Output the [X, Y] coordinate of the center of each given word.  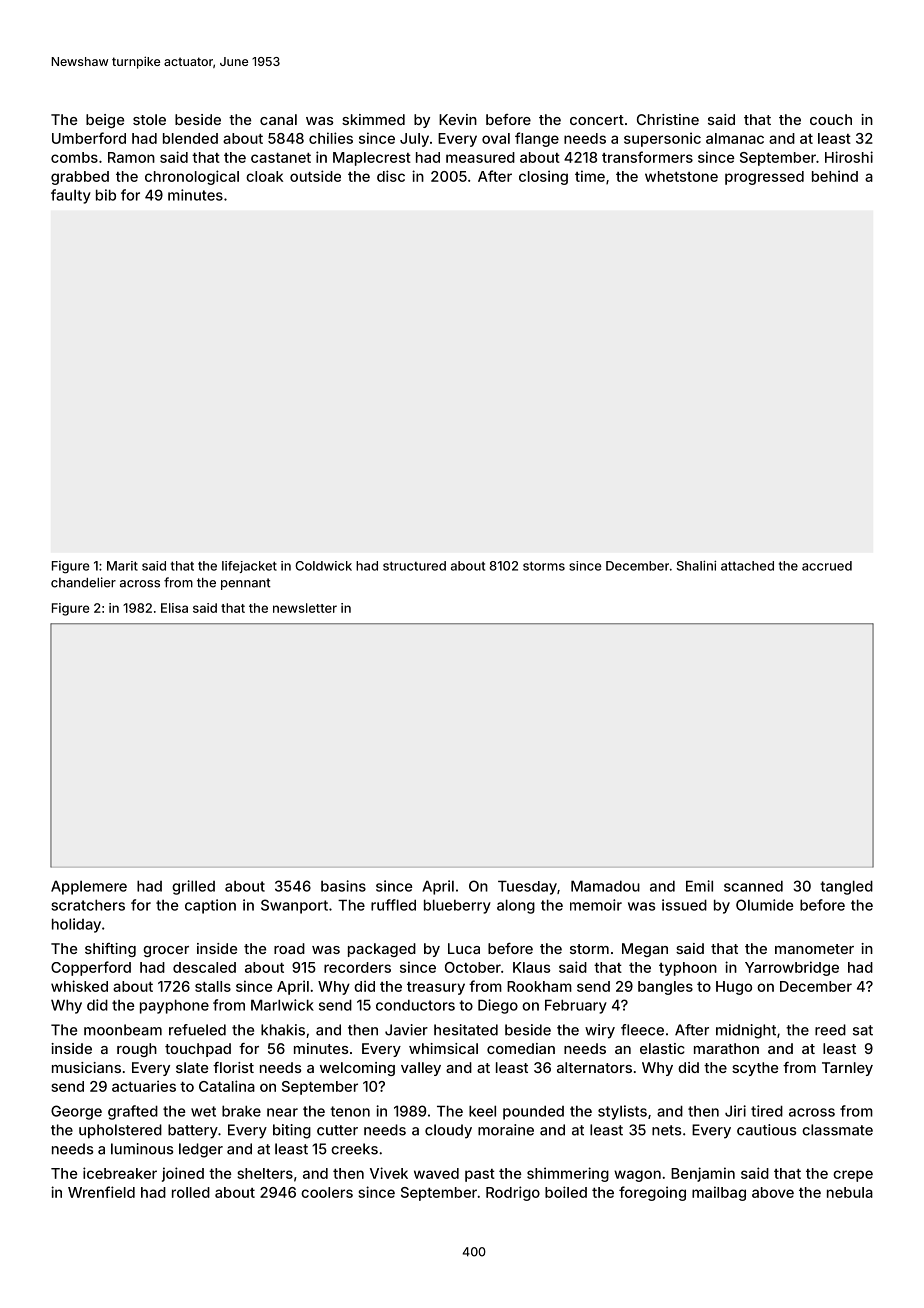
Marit [122, 566]
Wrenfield [101, 1192]
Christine [668, 119]
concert [597, 120]
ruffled [393, 905]
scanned [753, 886]
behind [835, 176]
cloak [264, 176]
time [590, 176]
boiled [566, 1192]
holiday [76, 925]
